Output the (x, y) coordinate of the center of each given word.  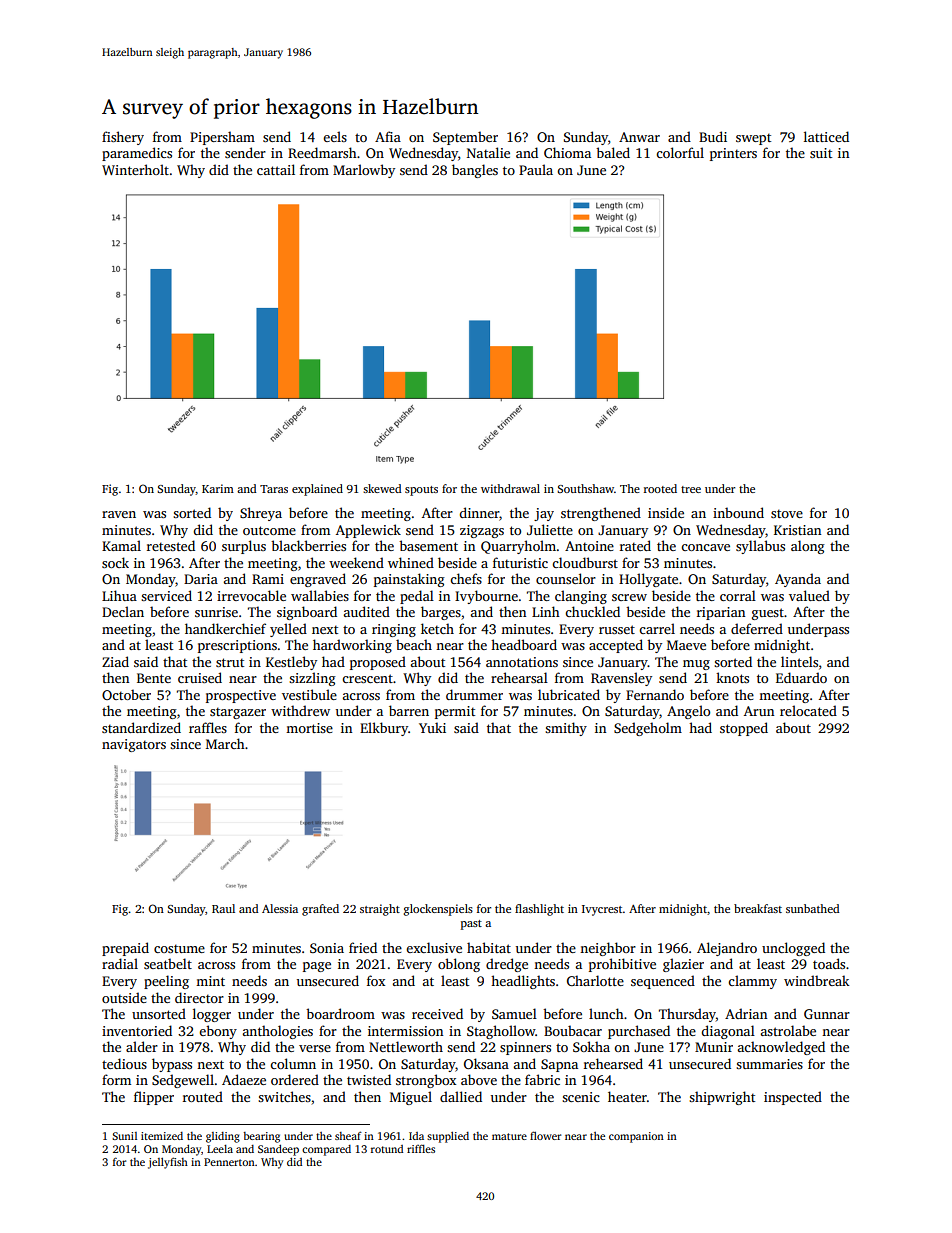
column (293, 1063)
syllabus (760, 547)
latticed (826, 136)
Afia (388, 136)
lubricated (569, 694)
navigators (134, 745)
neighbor (608, 949)
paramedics (137, 154)
